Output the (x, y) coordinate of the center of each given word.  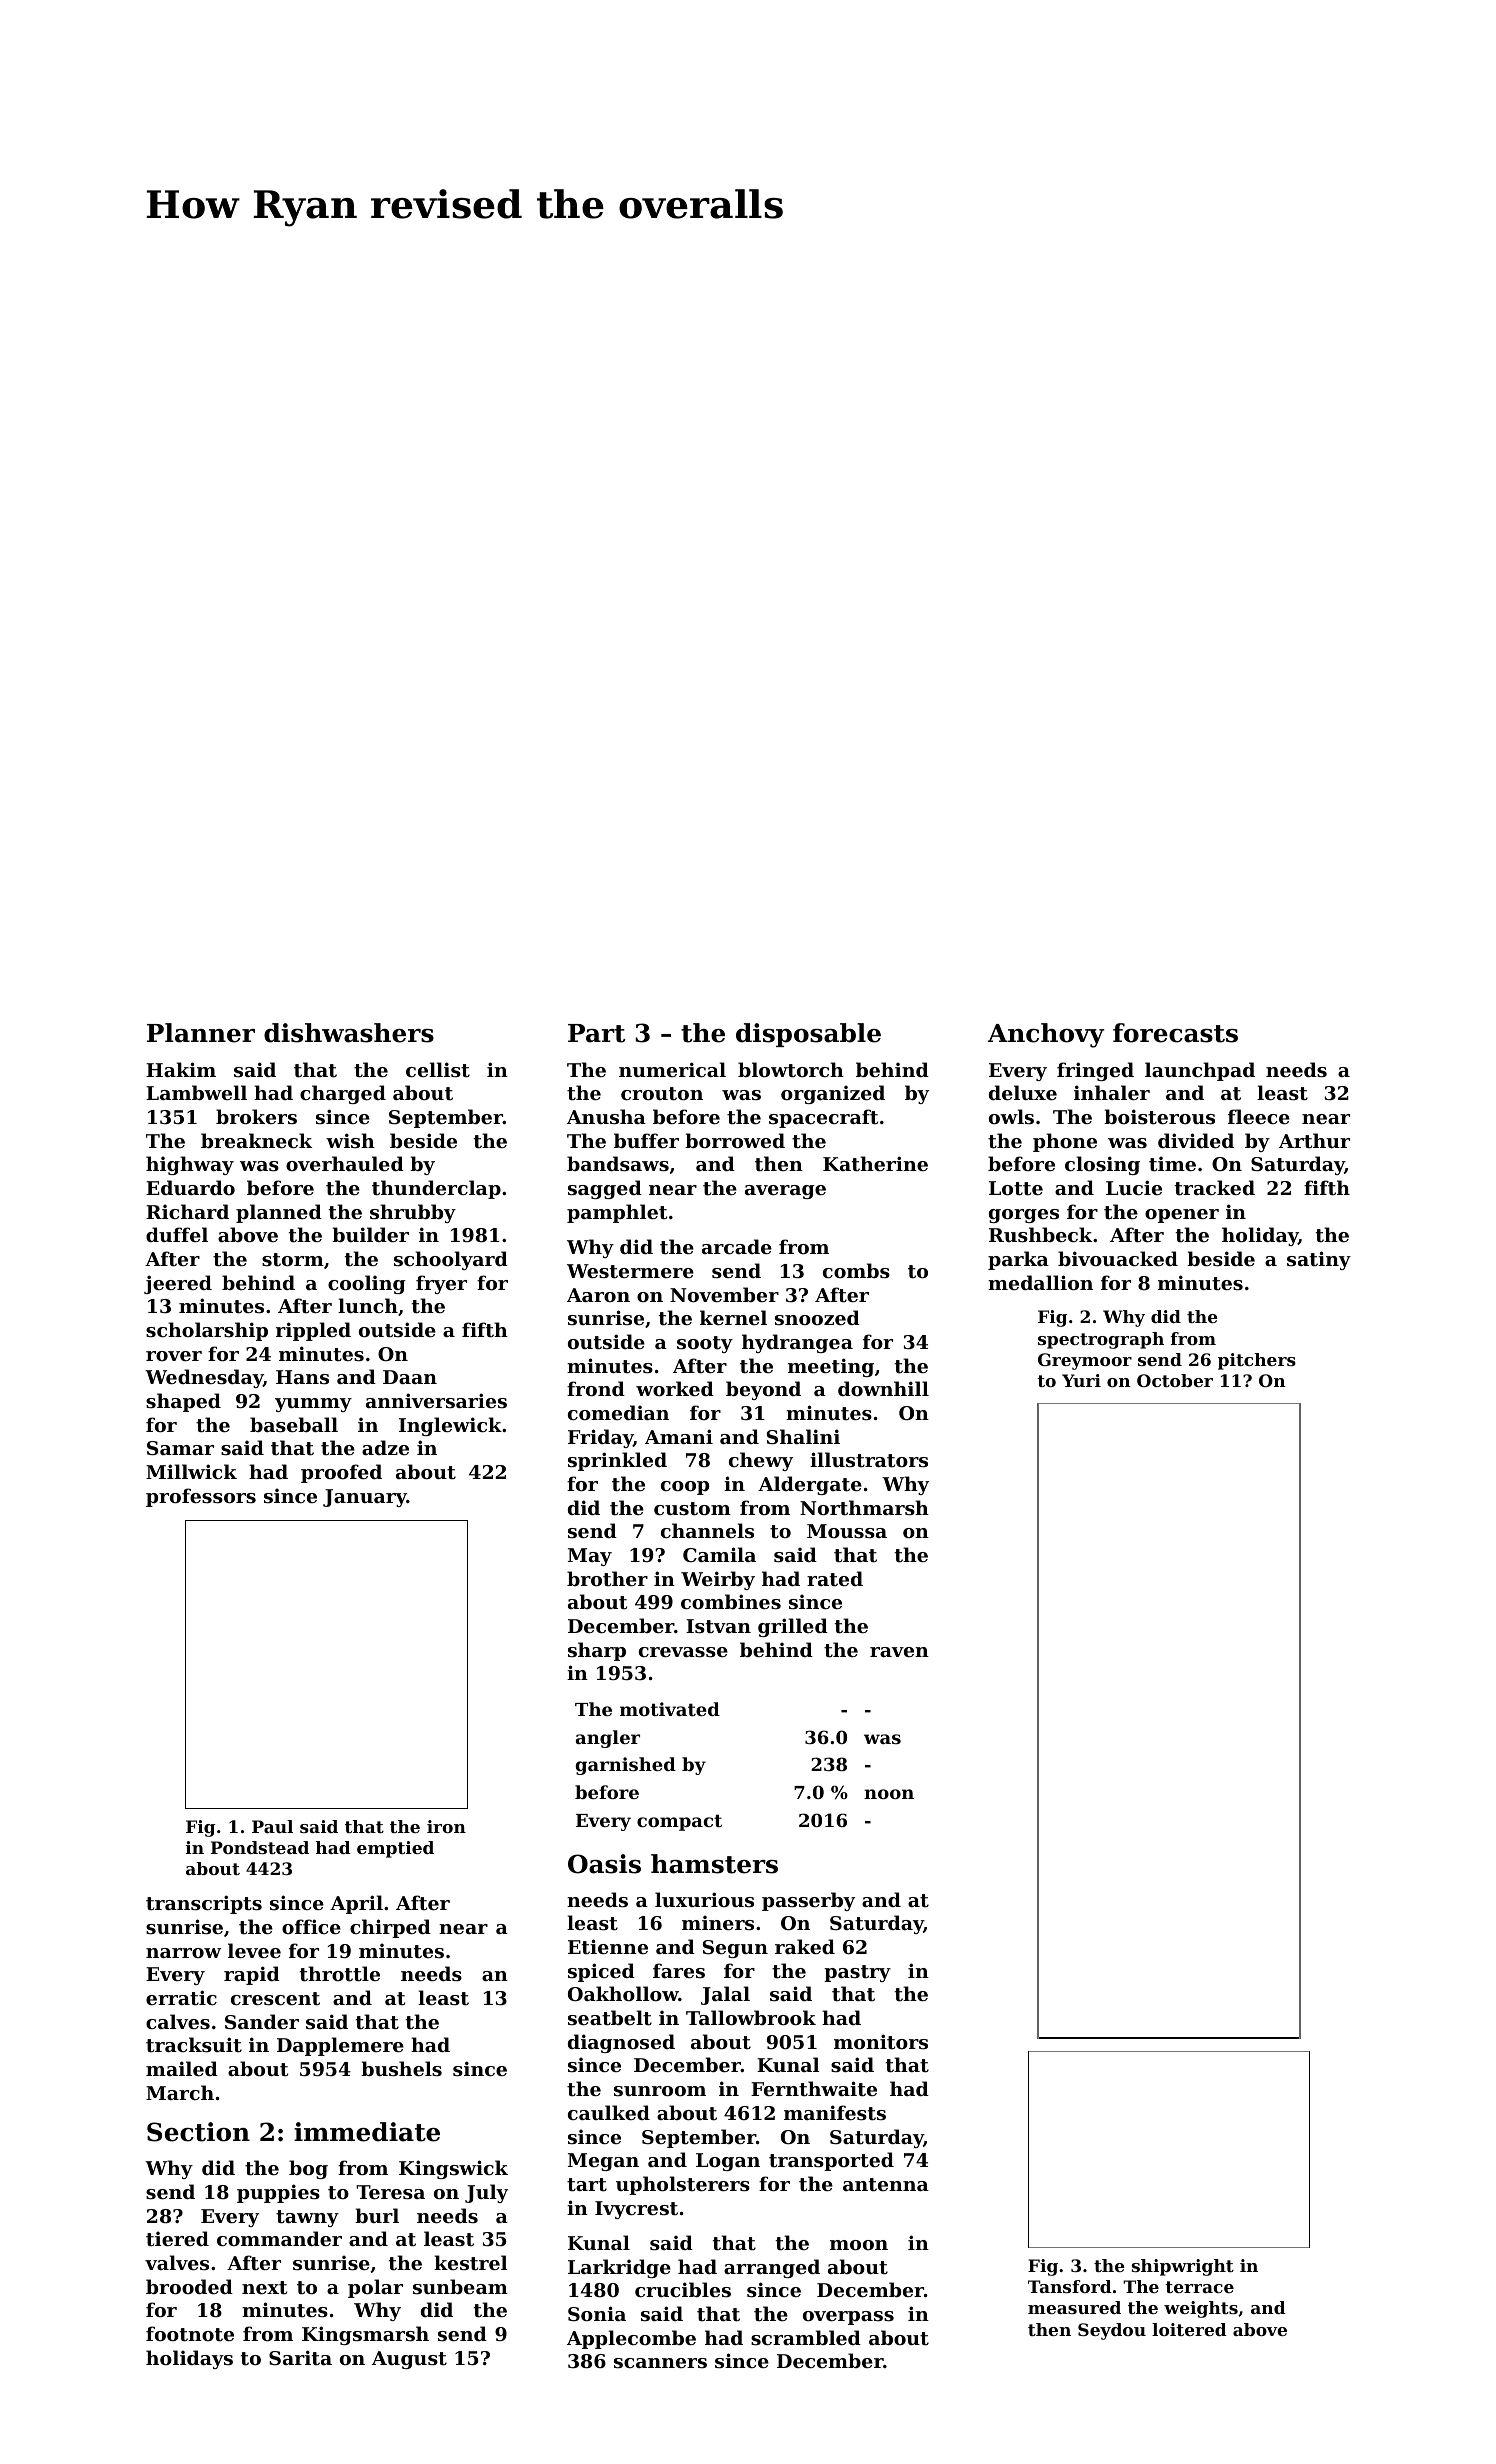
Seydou (1112, 2331)
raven (899, 1652)
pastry (857, 1973)
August (409, 2360)
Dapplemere (340, 2046)
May (590, 1557)
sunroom (660, 2091)
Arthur (1314, 1140)
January (365, 1498)
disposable (808, 1035)
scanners (660, 2363)
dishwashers (349, 1033)
